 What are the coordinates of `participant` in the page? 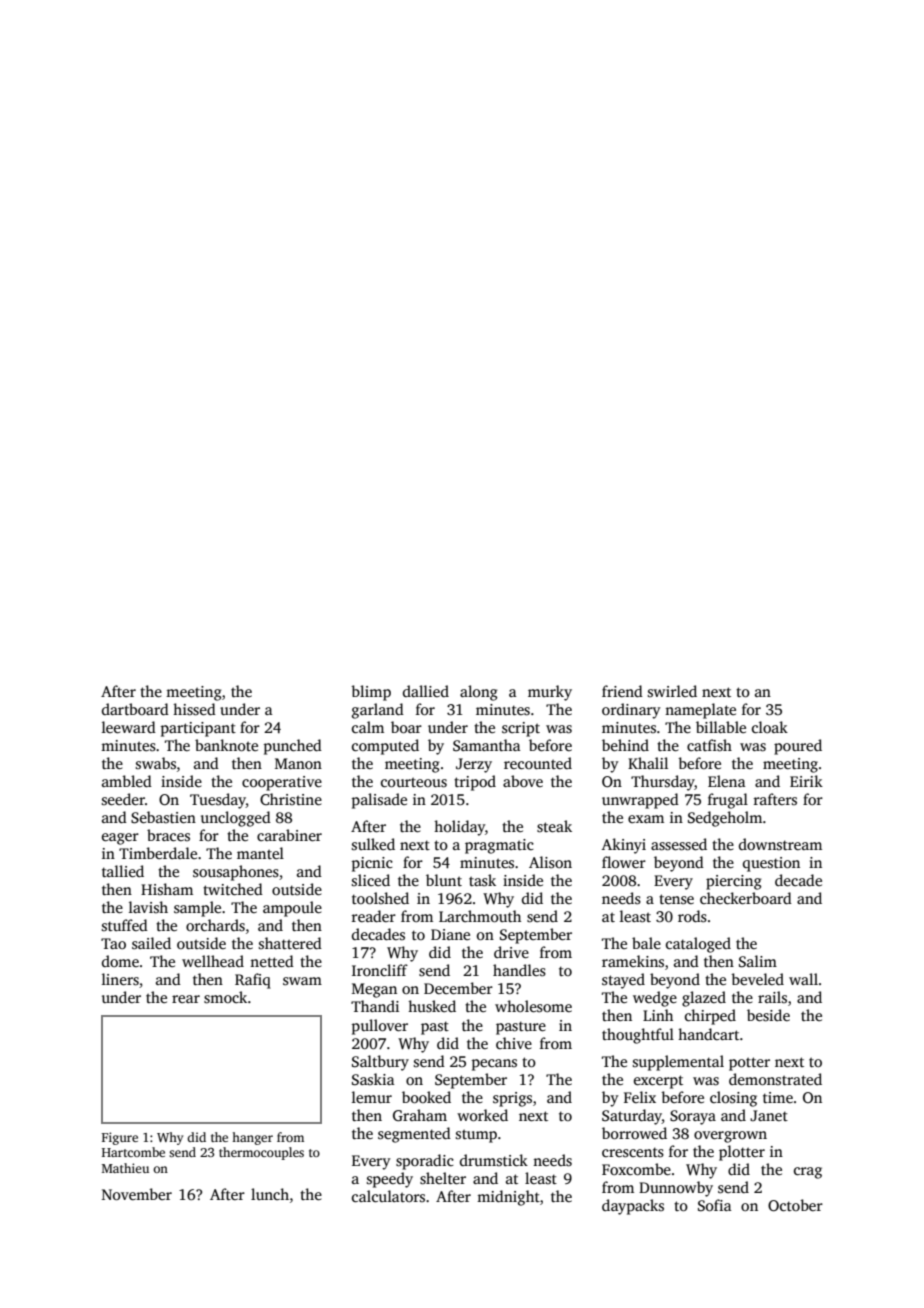 It's located at (198, 729).
